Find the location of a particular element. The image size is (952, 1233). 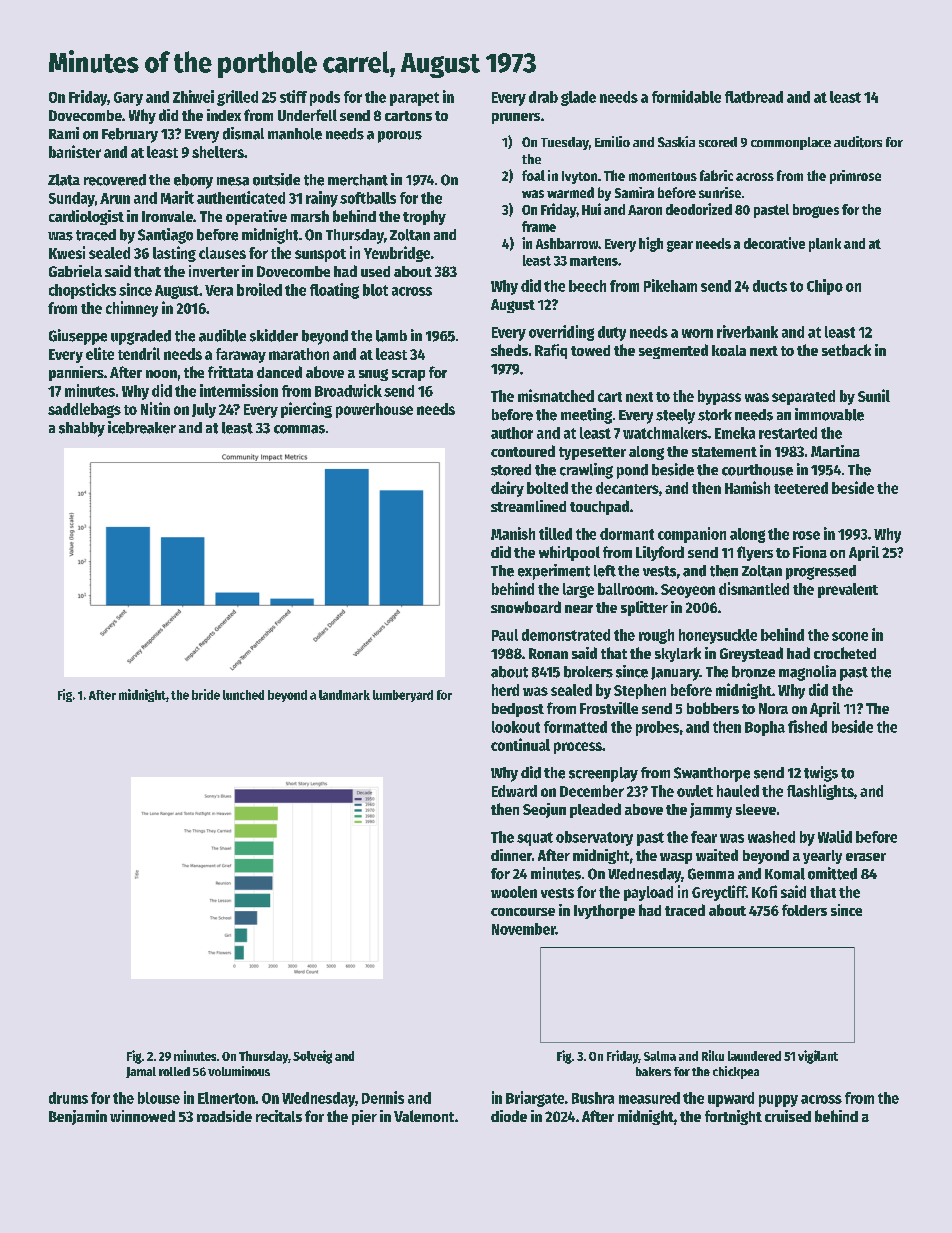

meeting is located at coordinates (586, 416).
